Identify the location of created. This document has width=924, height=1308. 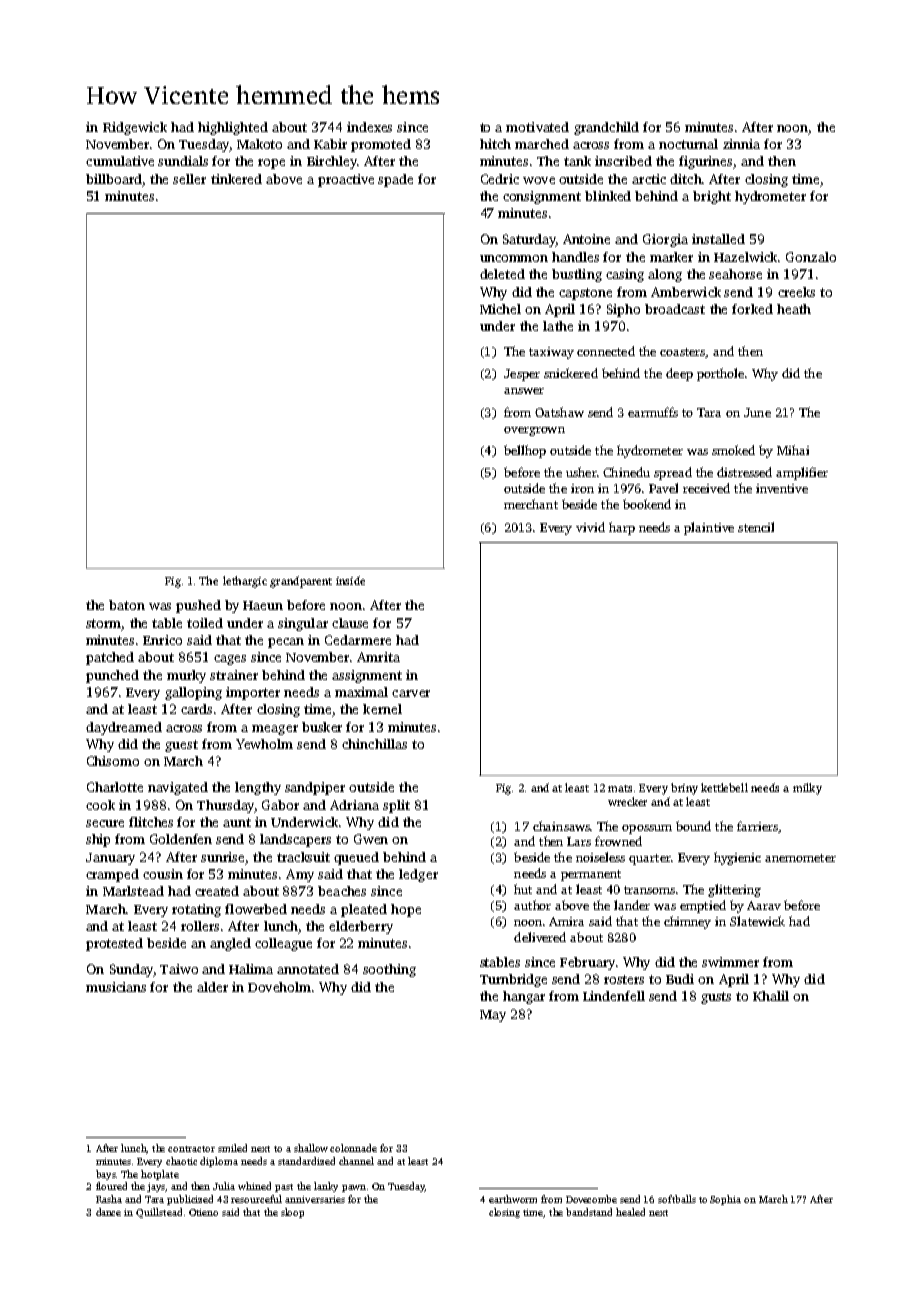
(217, 891).
